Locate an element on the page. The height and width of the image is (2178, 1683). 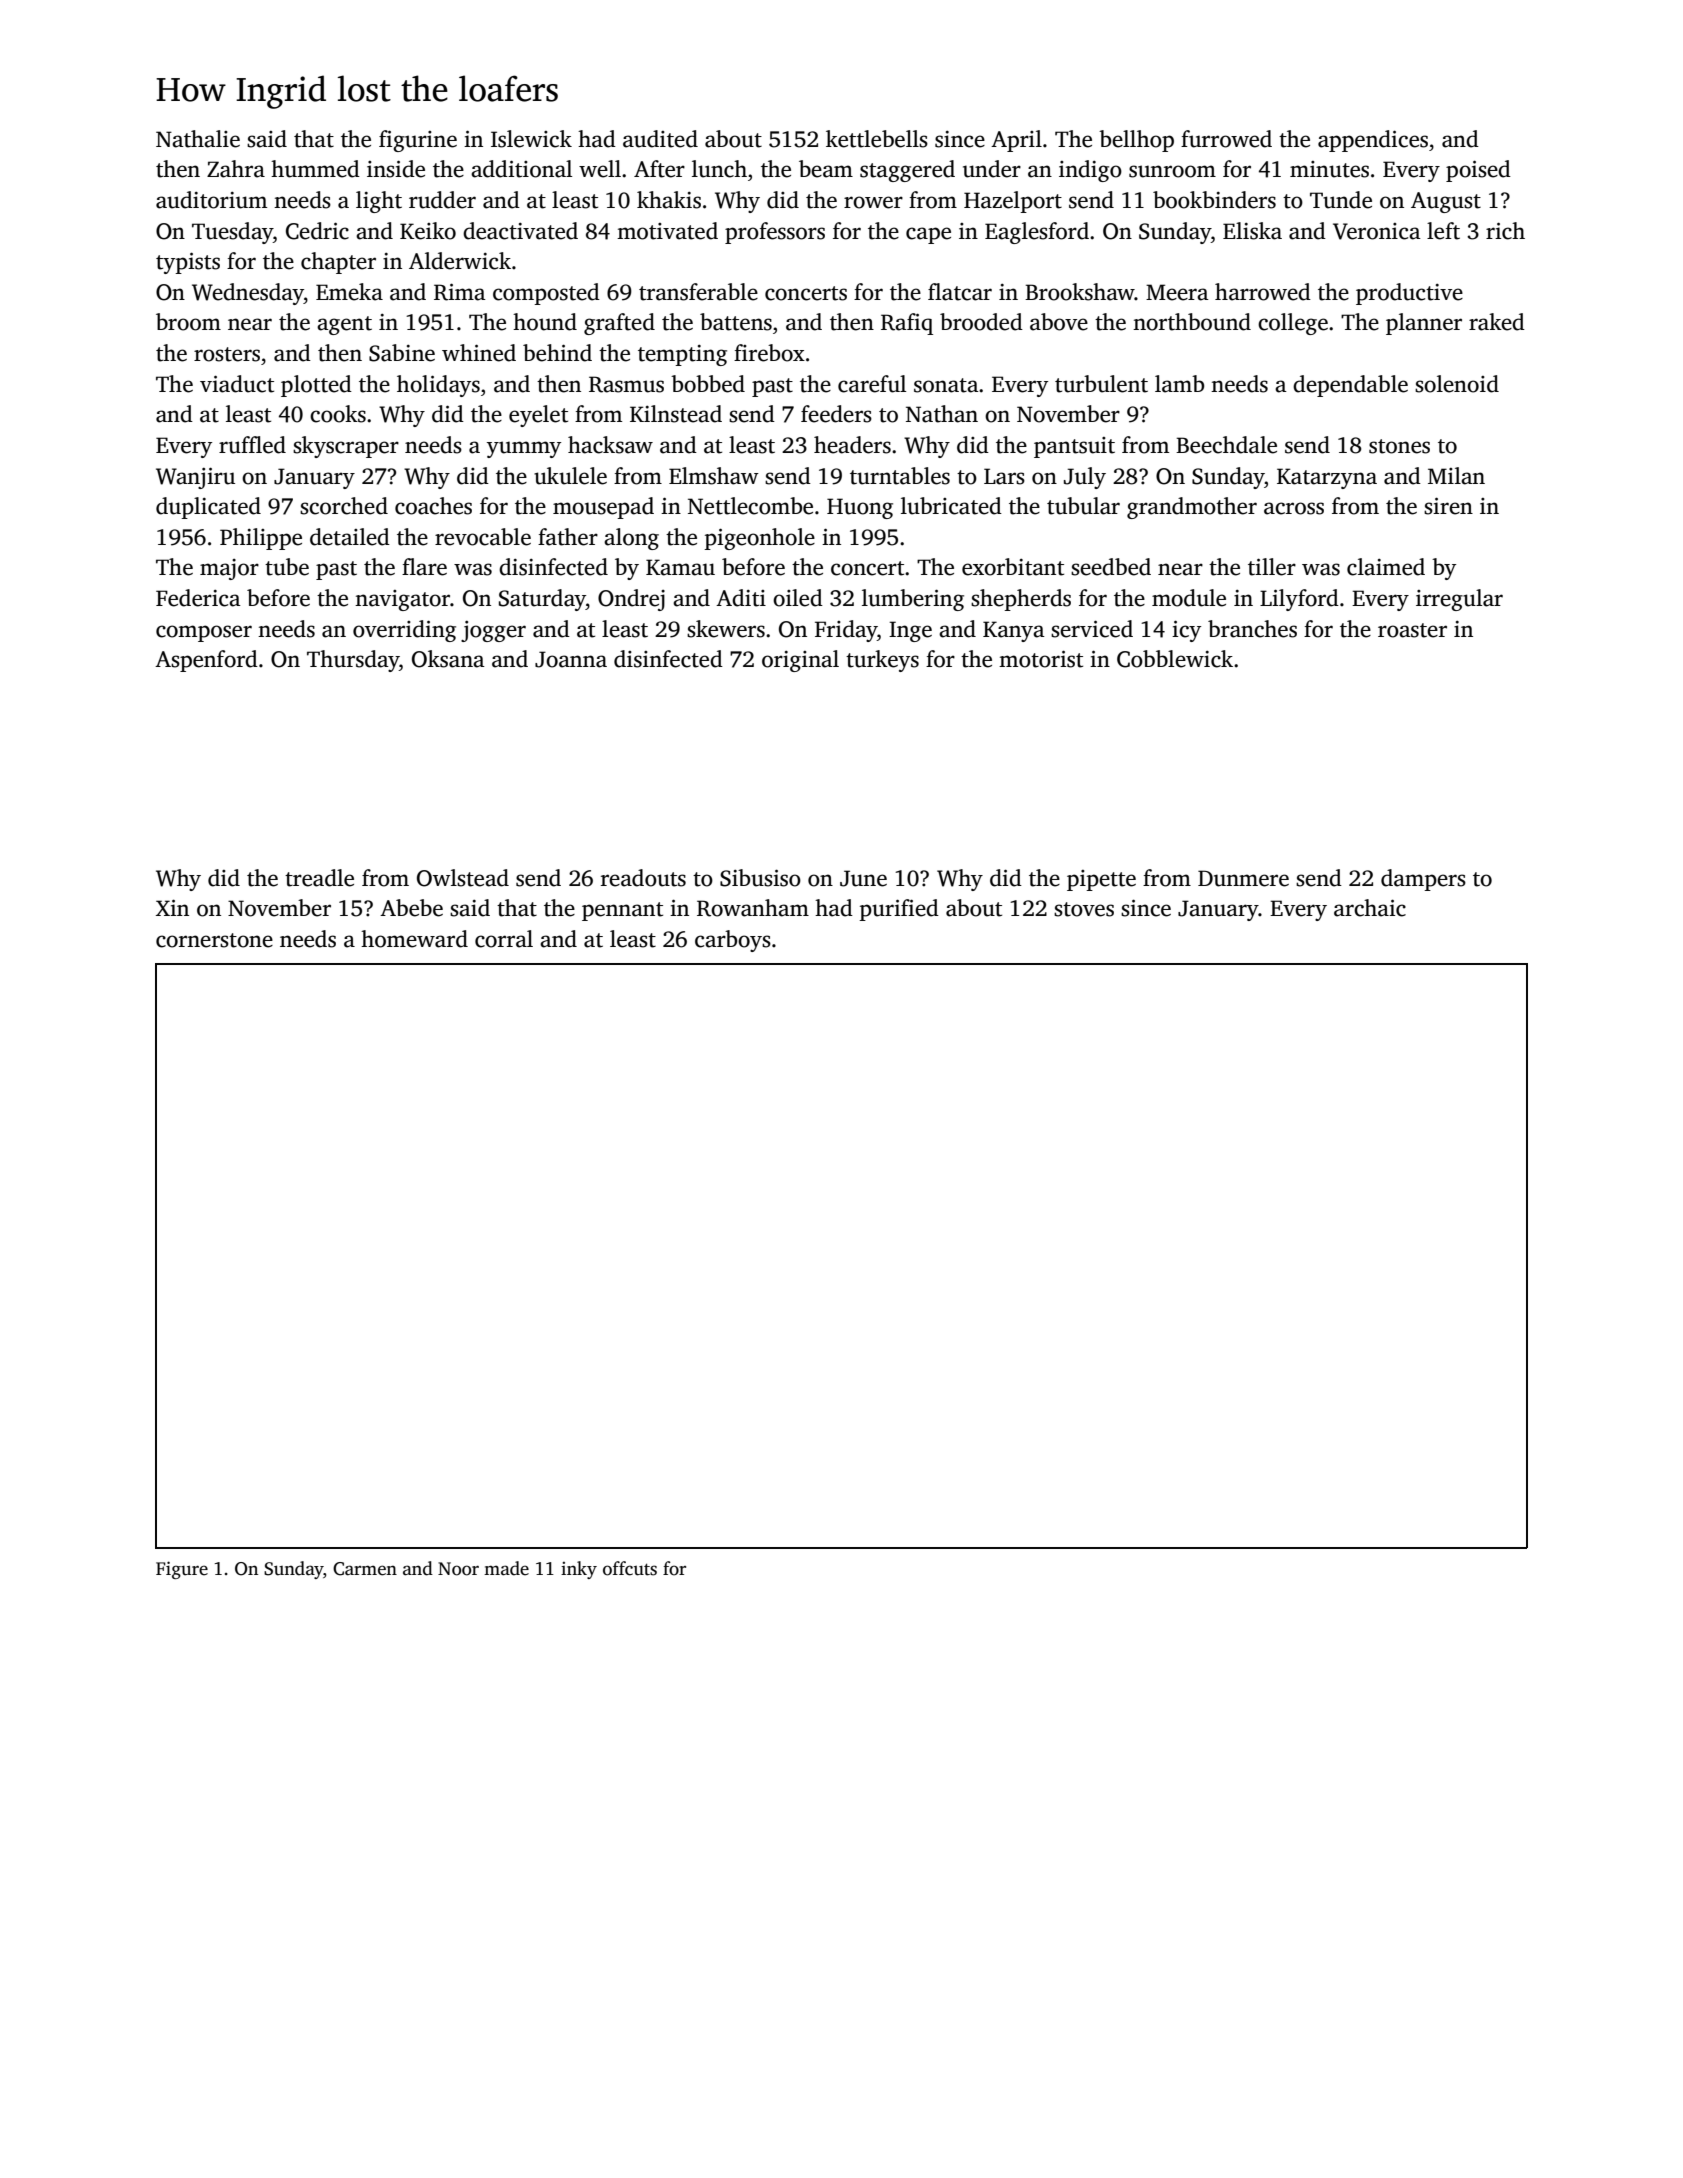
solenoid is located at coordinates (1457, 384).
